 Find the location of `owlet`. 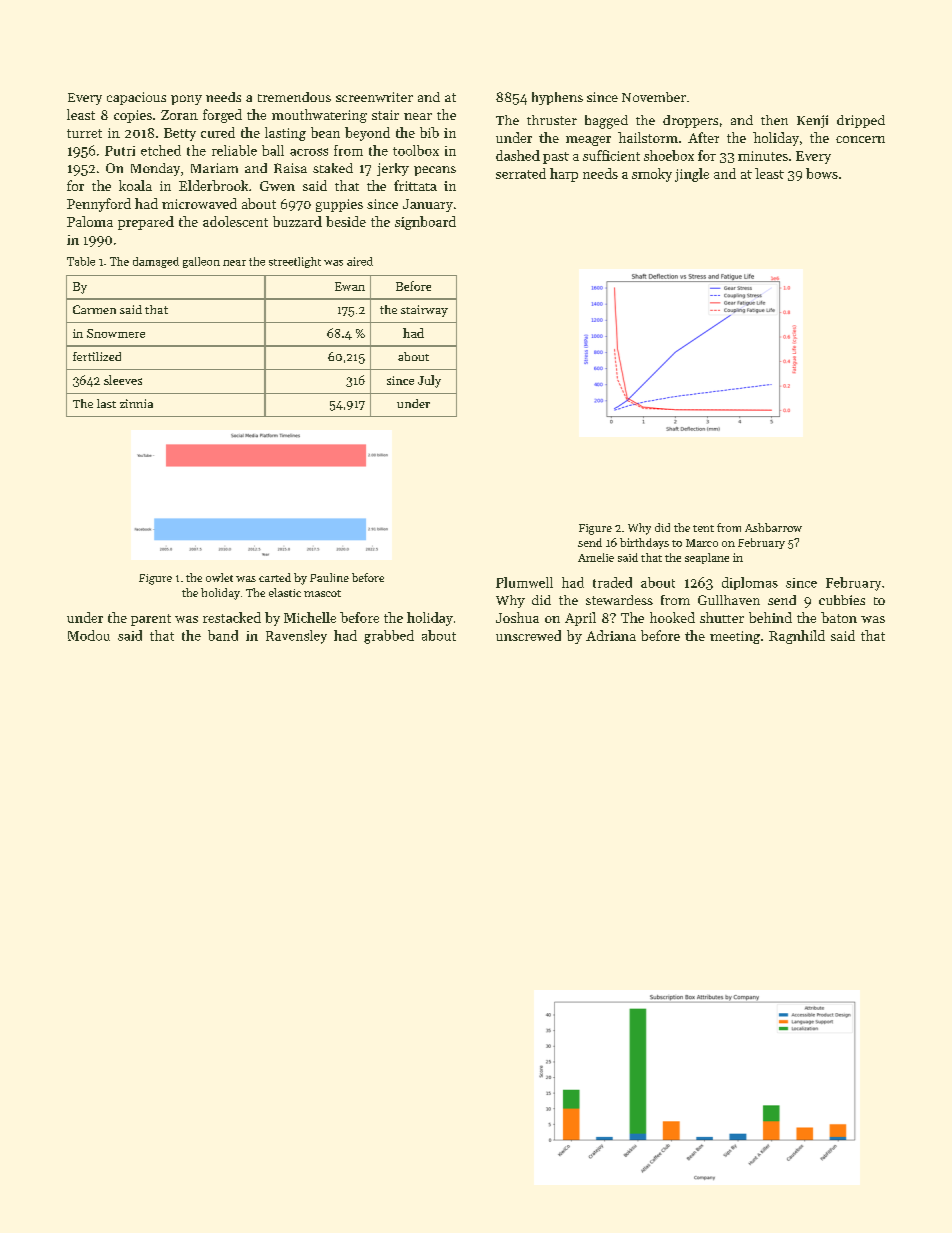

owlet is located at coordinates (219, 577).
